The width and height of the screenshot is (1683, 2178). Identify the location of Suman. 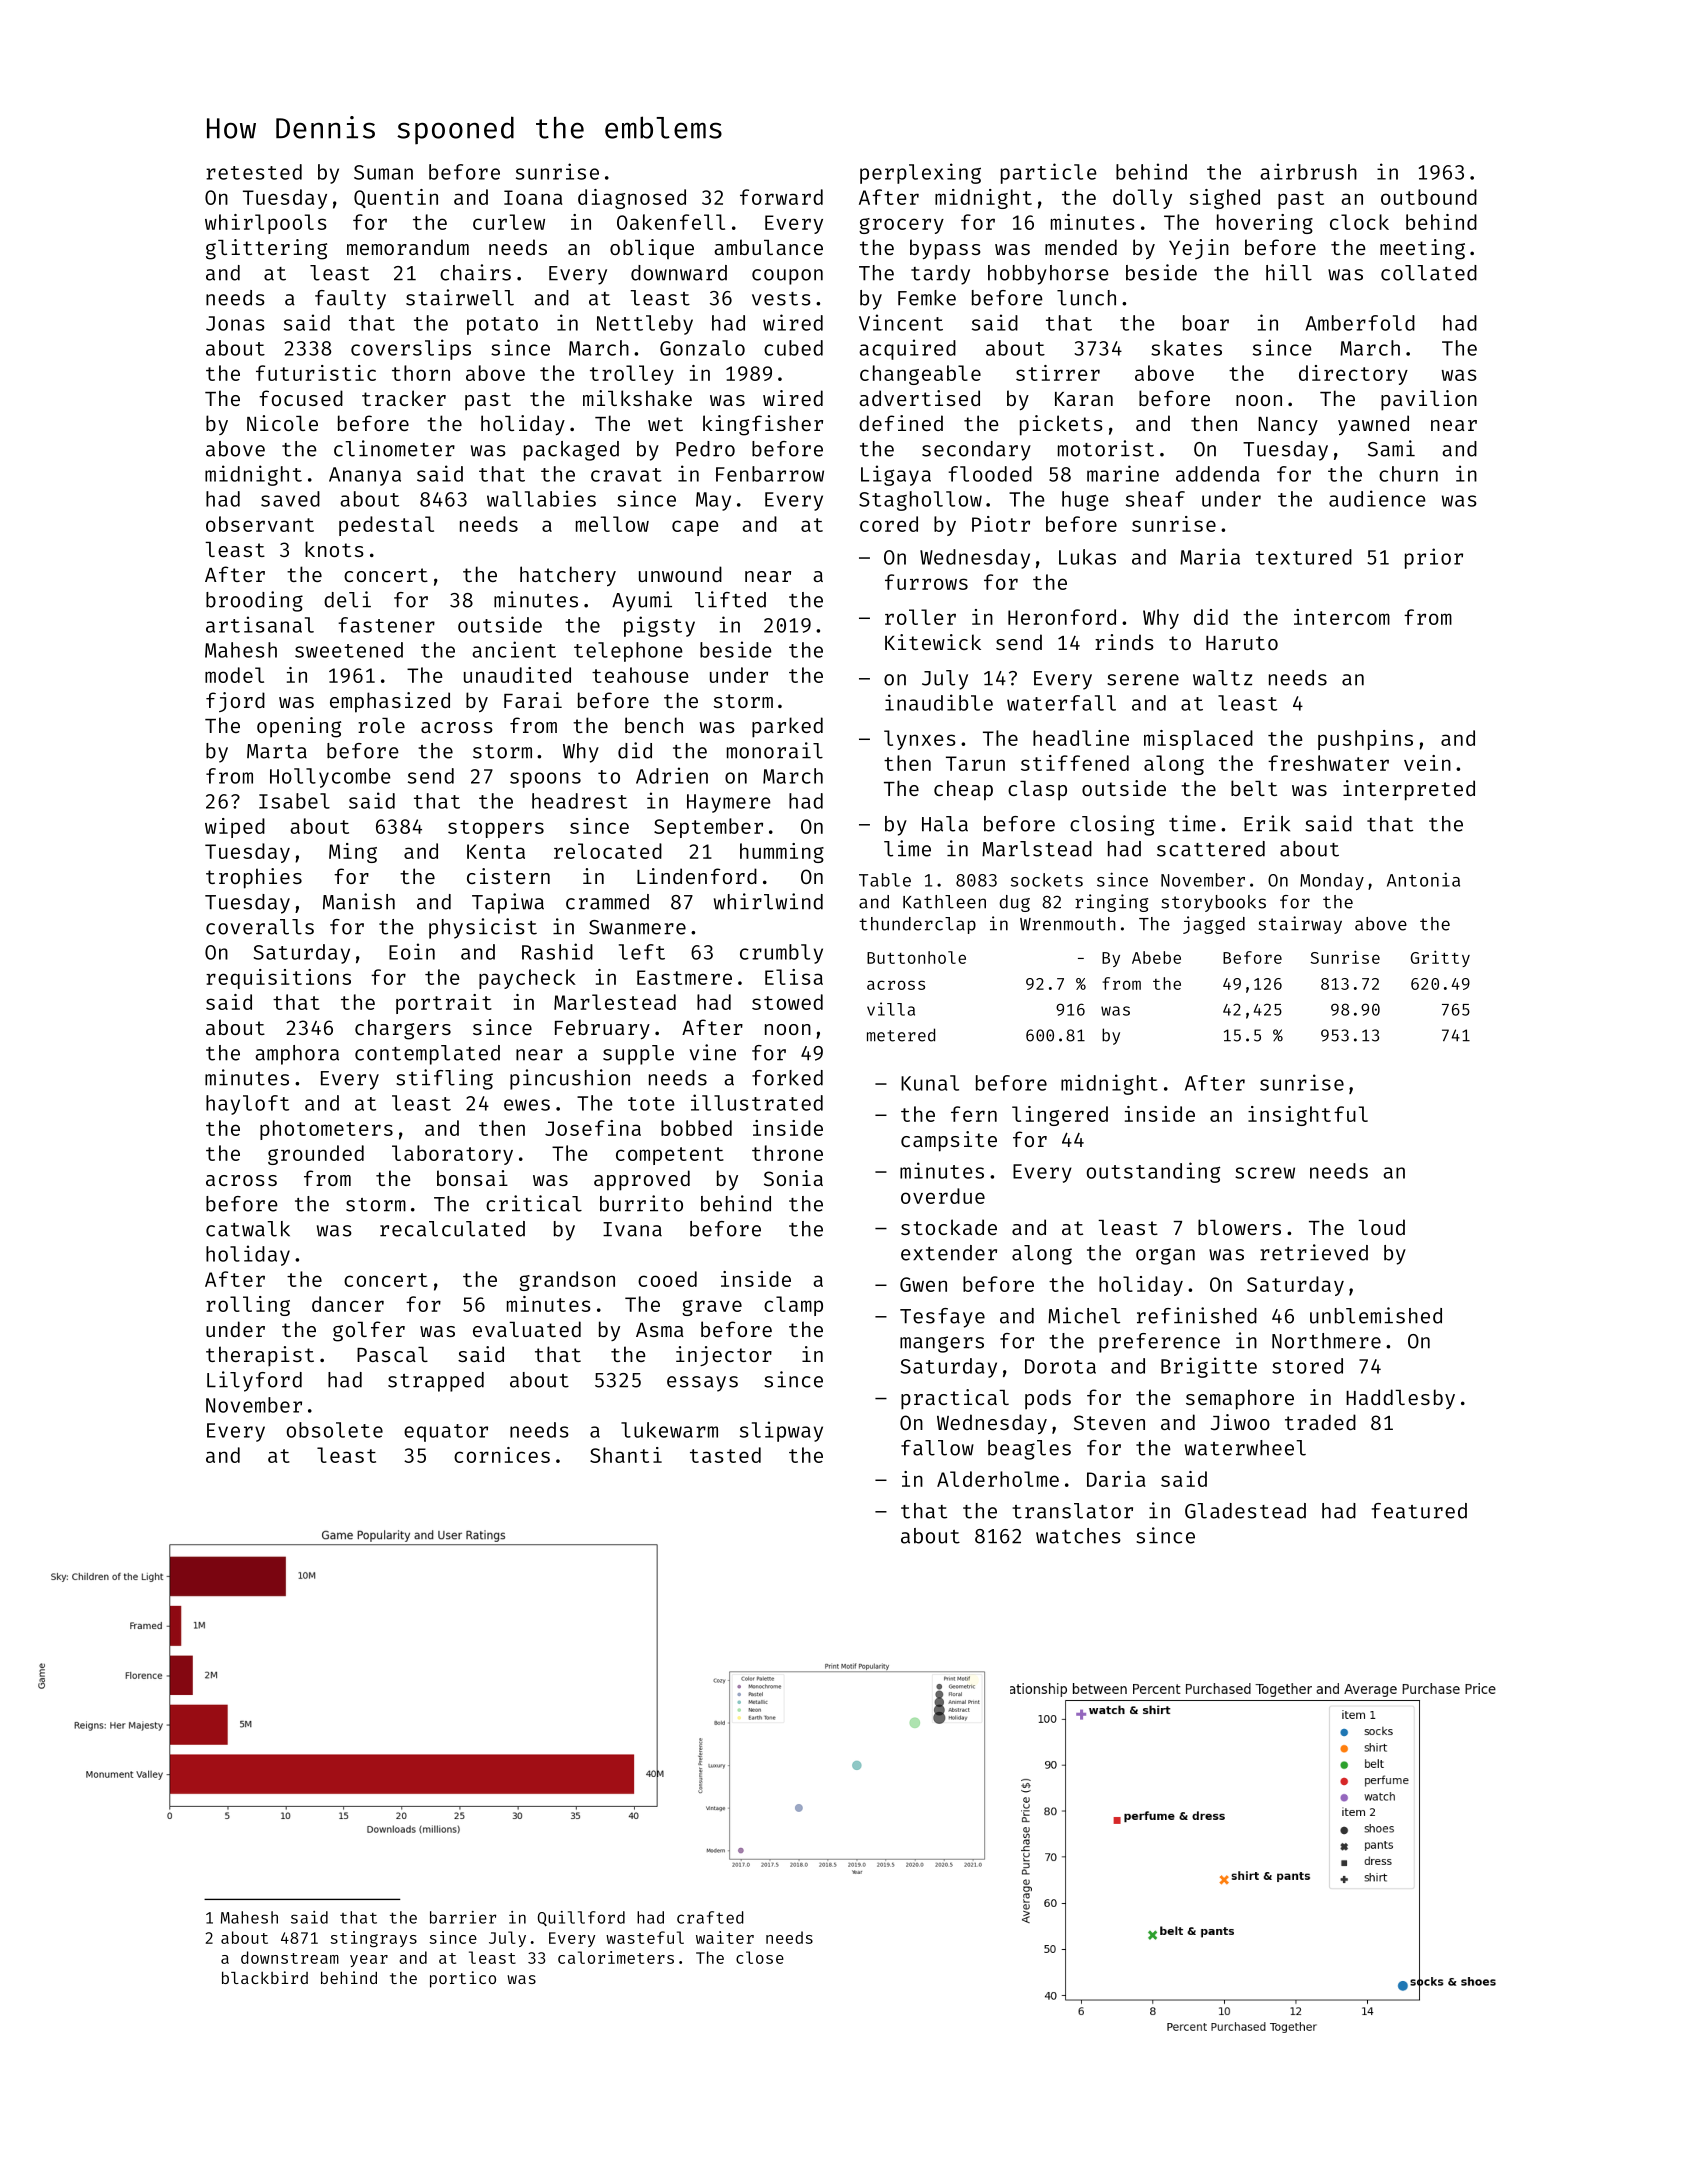
(383, 172).
